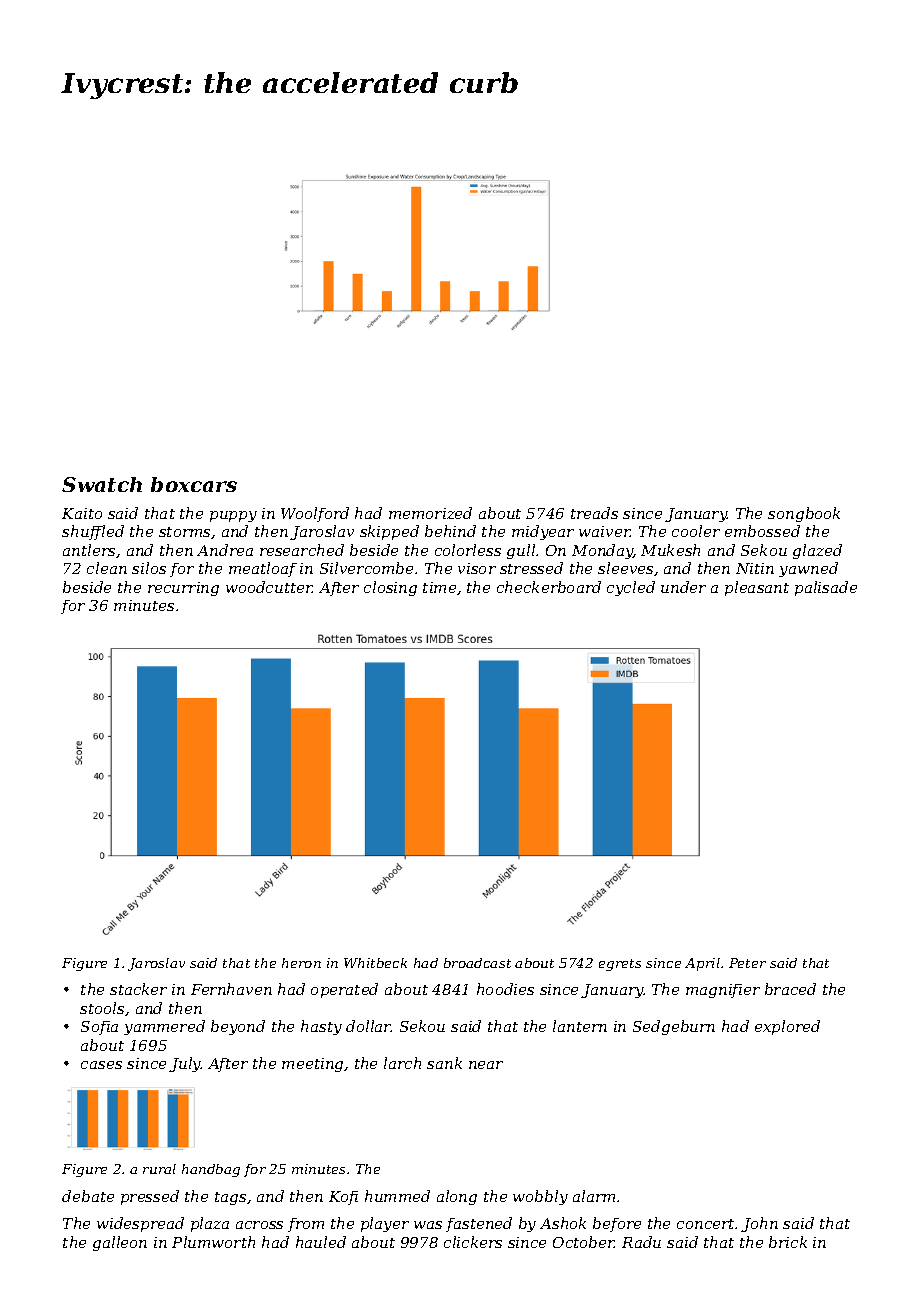 The height and width of the image is (1308, 924). Describe the element at coordinates (674, 1027) in the image. I see `Sedgeburn` at that location.
